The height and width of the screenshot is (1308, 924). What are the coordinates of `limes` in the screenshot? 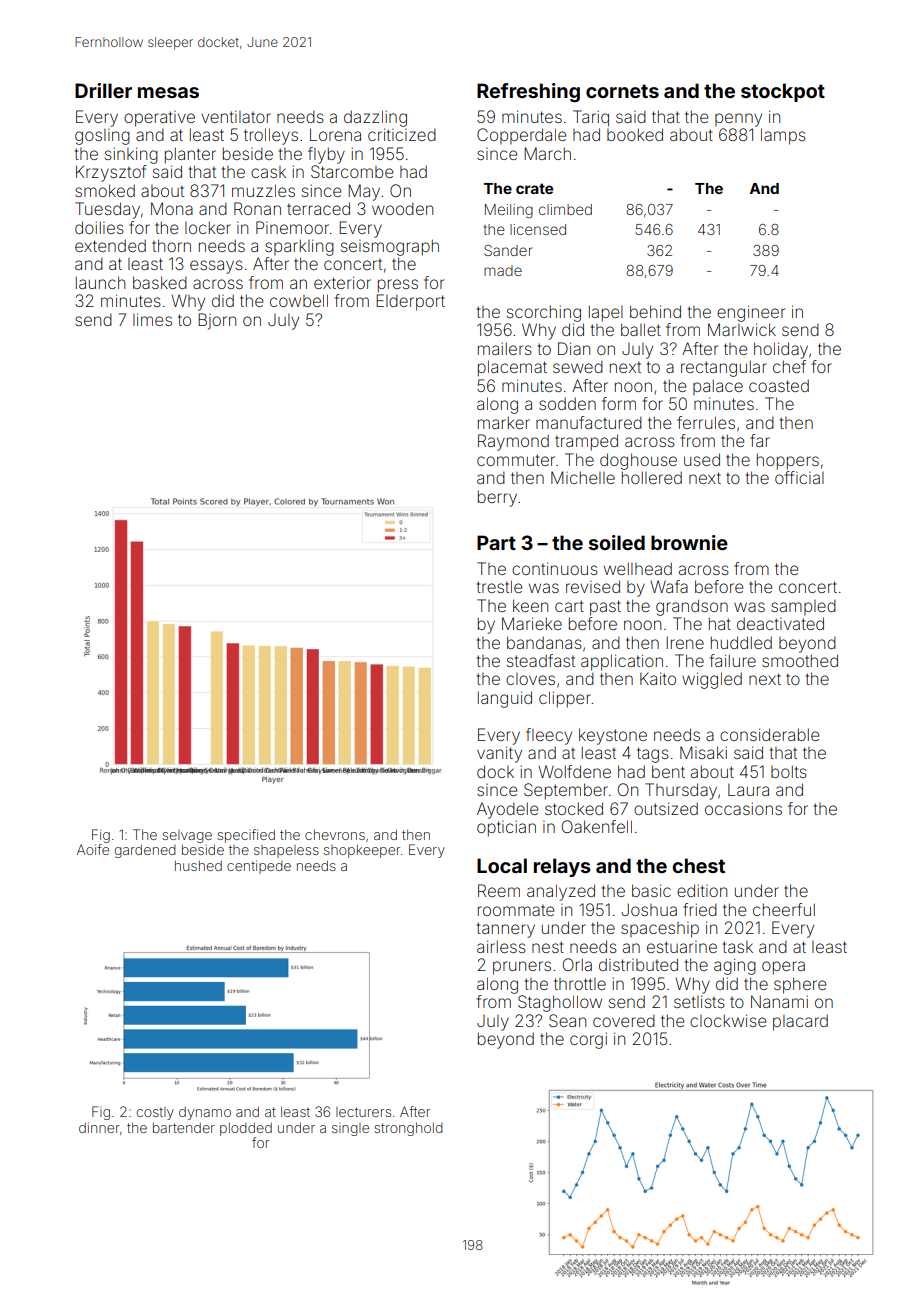 It's located at (152, 319).
